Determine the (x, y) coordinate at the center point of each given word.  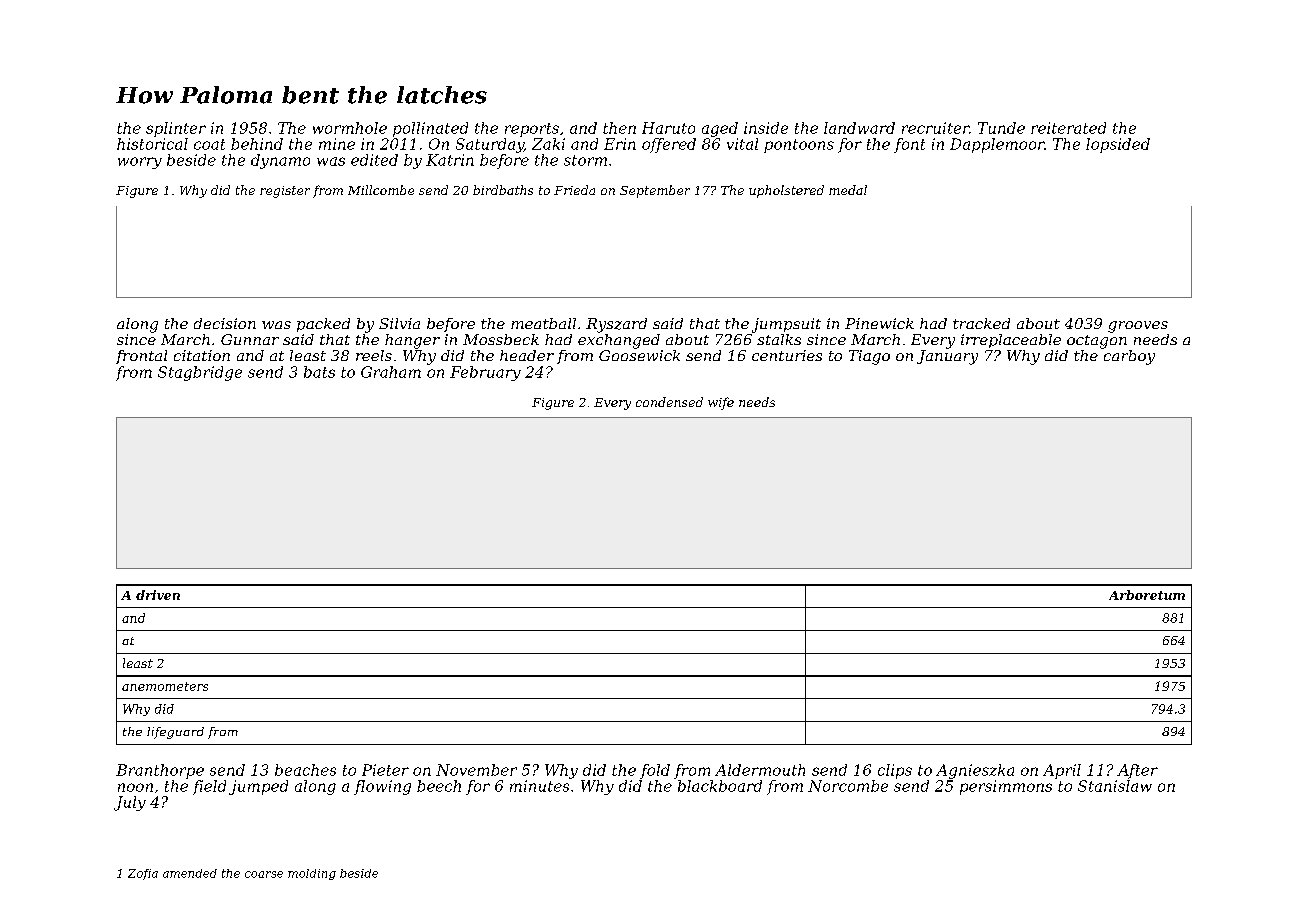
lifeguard (175, 733)
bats (319, 372)
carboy (1129, 357)
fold (655, 771)
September (655, 191)
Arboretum (1147, 595)
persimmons (1006, 787)
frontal (141, 357)
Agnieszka (975, 771)
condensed (669, 402)
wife (721, 403)
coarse (264, 874)
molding (312, 874)
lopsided (1118, 145)
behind (257, 144)
